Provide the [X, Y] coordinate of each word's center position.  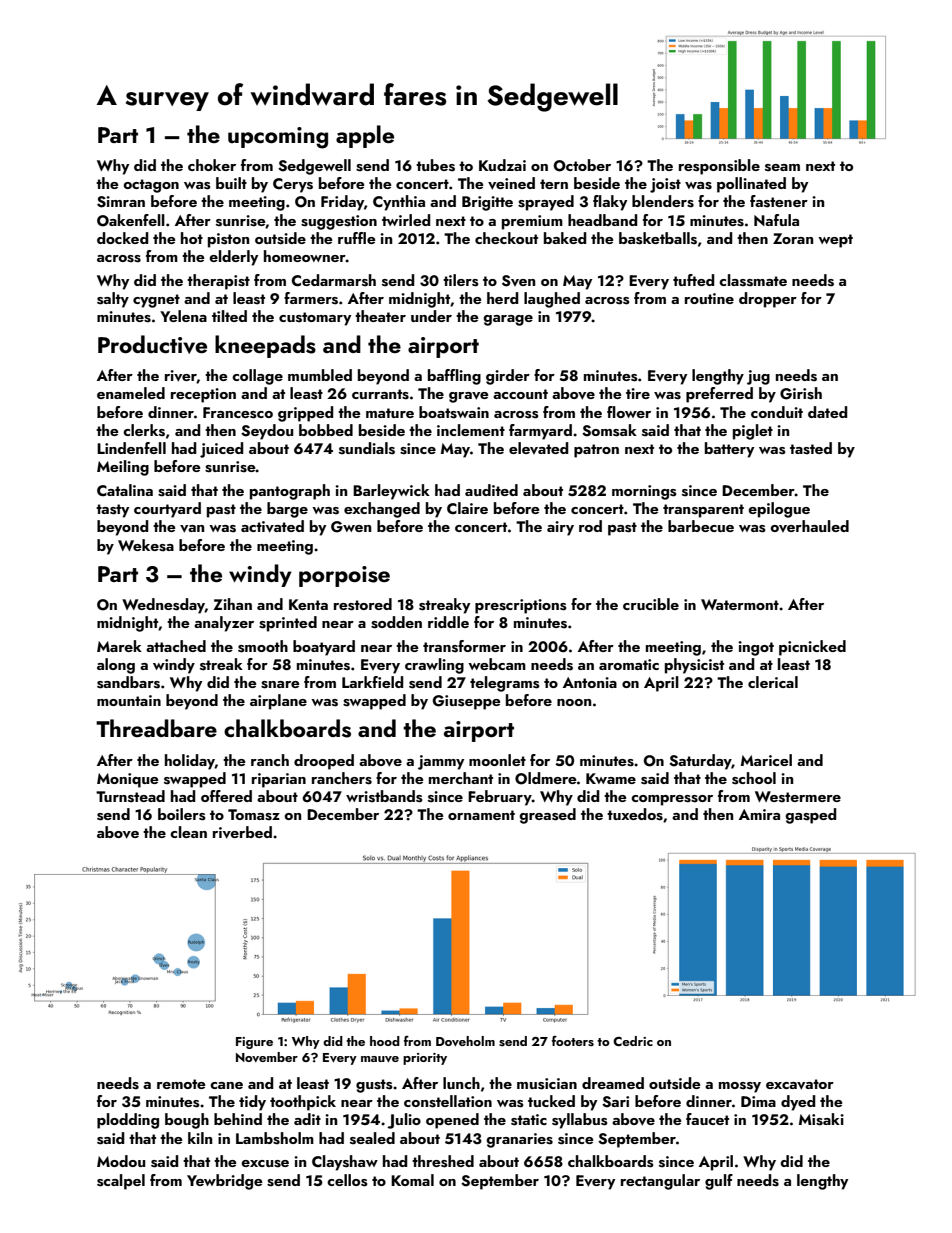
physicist [694, 666]
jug [758, 377]
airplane [278, 702]
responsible [719, 167]
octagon [151, 186]
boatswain [454, 412]
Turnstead [130, 796]
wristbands [384, 796]
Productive [152, 344]
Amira [759, 814]
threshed [443, 1161]
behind [238, 1119]
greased [547, 816]
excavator [800, 1084]
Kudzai [502, 165]
